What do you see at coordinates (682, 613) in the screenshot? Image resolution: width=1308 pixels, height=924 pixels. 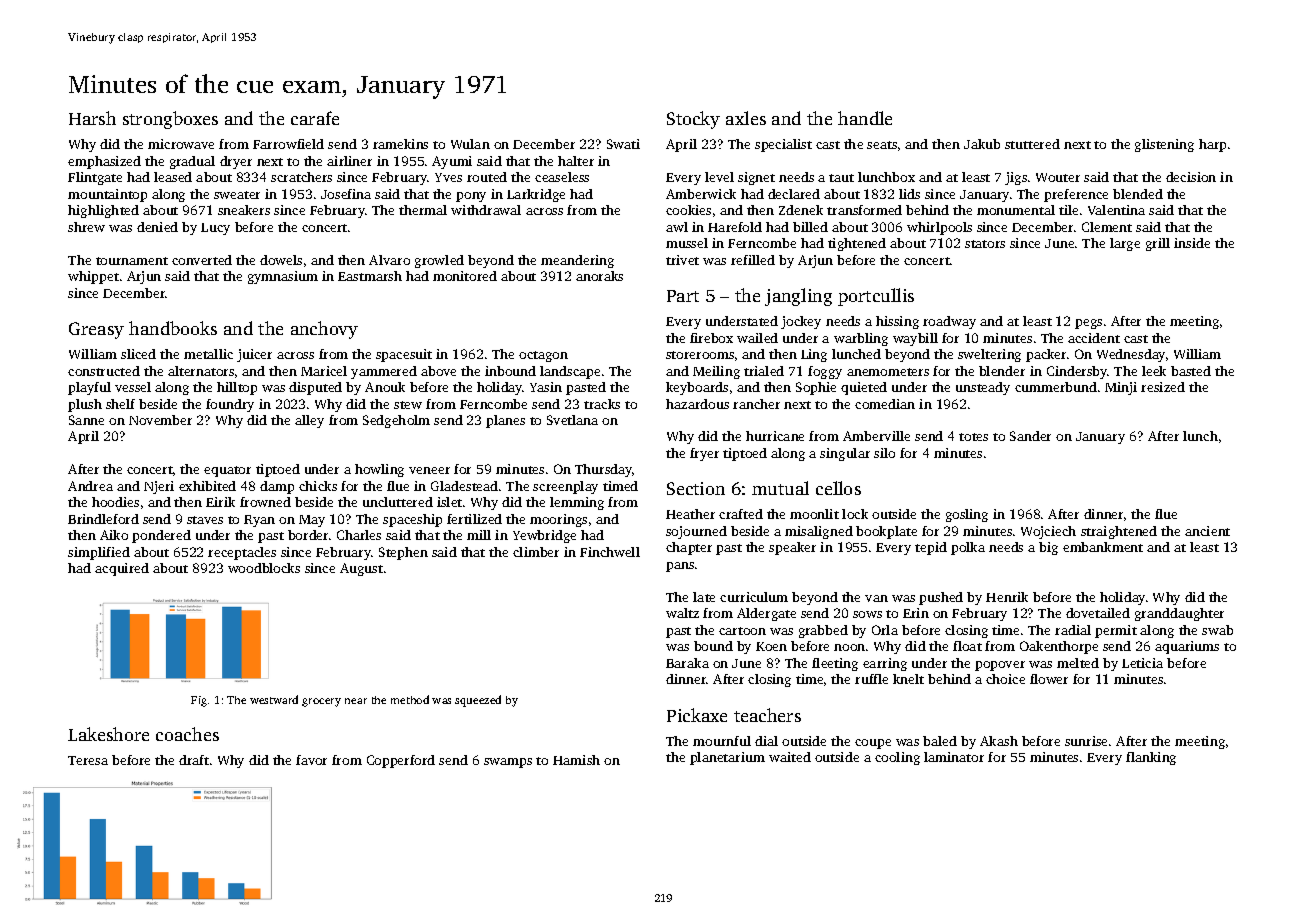 I see `waltz` at bounding box center [682, 613].
